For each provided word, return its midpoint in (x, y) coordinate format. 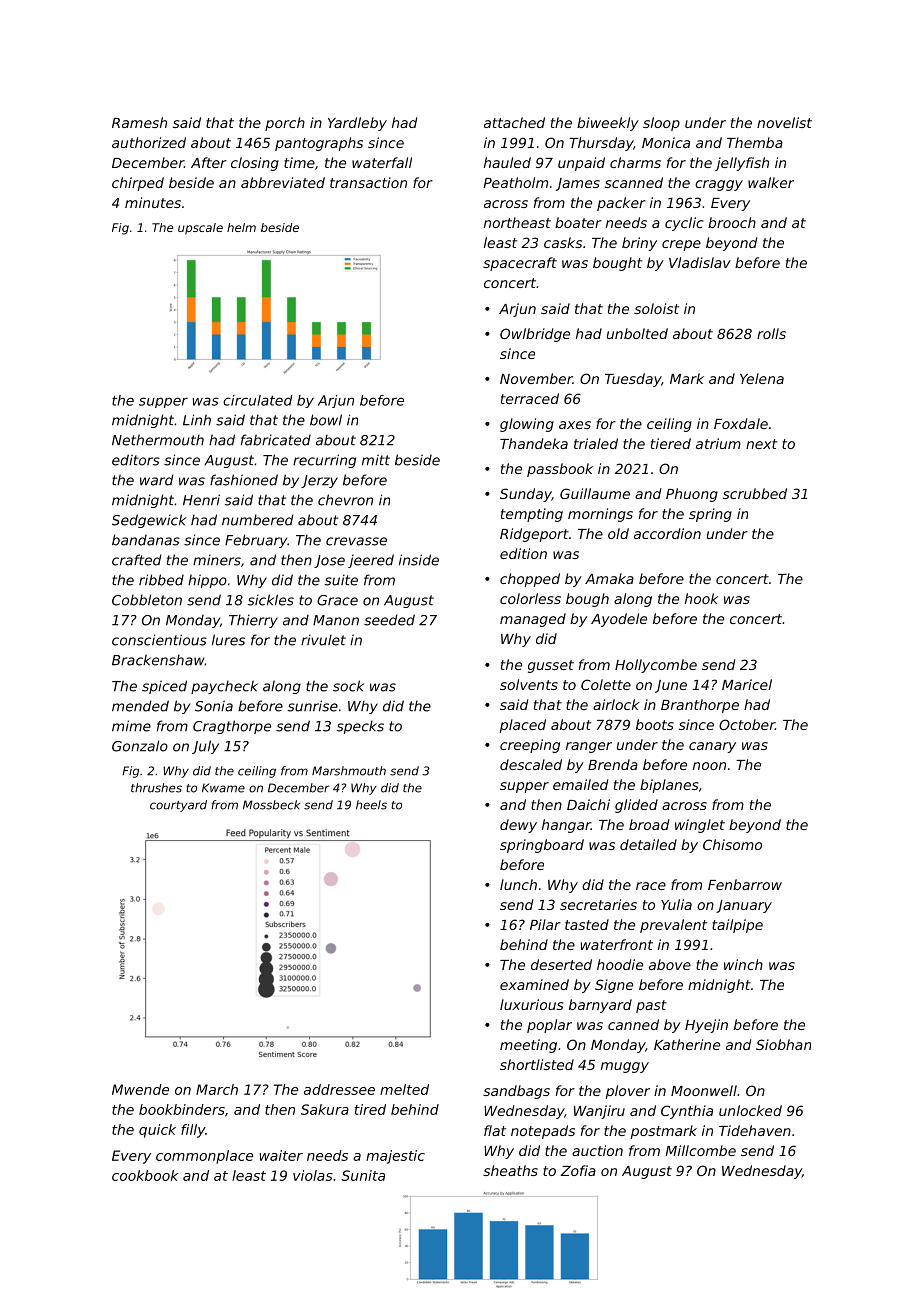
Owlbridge (535, 335)
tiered (671, 443)
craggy (719, 185)
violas (313, 1175)
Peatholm (515, 182)
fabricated (276, 440)
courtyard (178, 806)
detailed (648, 844)
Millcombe (700, 1150)
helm (241, 227)
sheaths (510, 1170)
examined (534, 984)
